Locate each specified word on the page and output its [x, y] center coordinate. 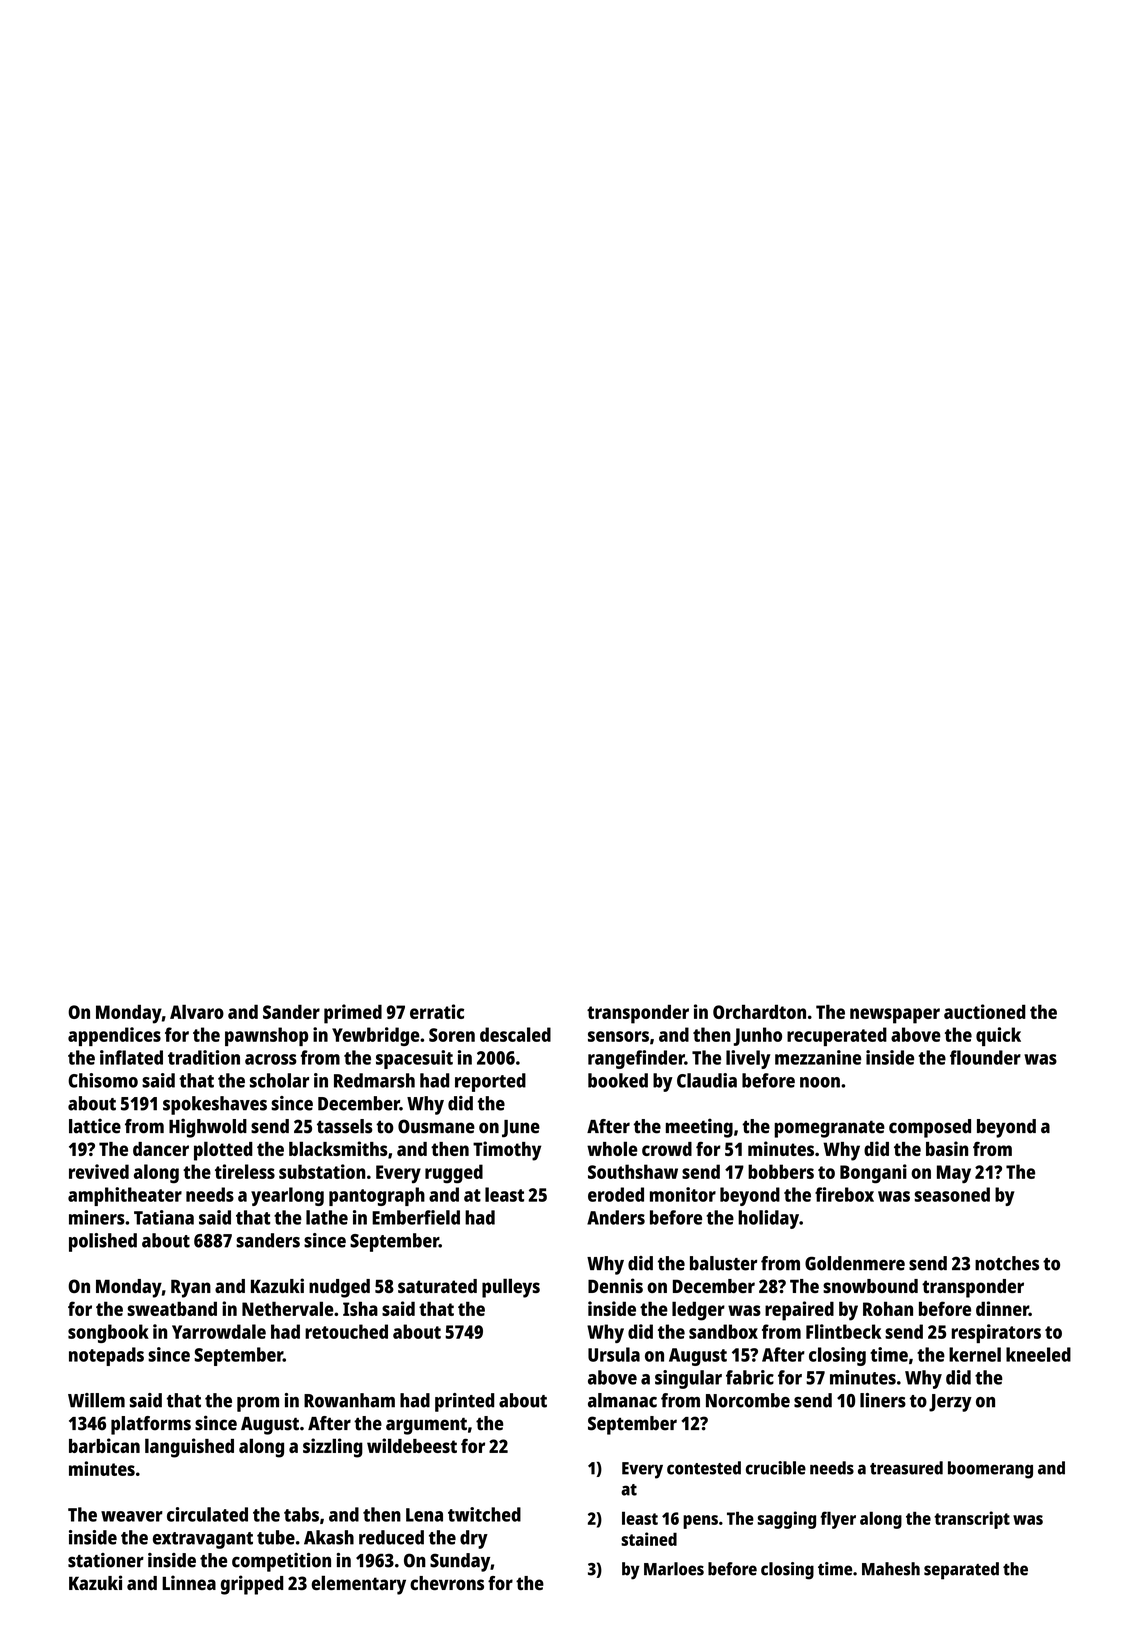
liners [883, 1400]
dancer [161, 1149]
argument [426, 1426]
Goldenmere [855, 1263]
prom [258, 1404]
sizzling [333, 1448]
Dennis [615, 1285]
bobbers [781, 1171]
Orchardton [759, 1011]
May [954, 1174]
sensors [618, 1036]
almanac [622, 1400]
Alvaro [197, 1011]
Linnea [189, 1582]
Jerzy [950, 1403]
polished [103, 1242]
